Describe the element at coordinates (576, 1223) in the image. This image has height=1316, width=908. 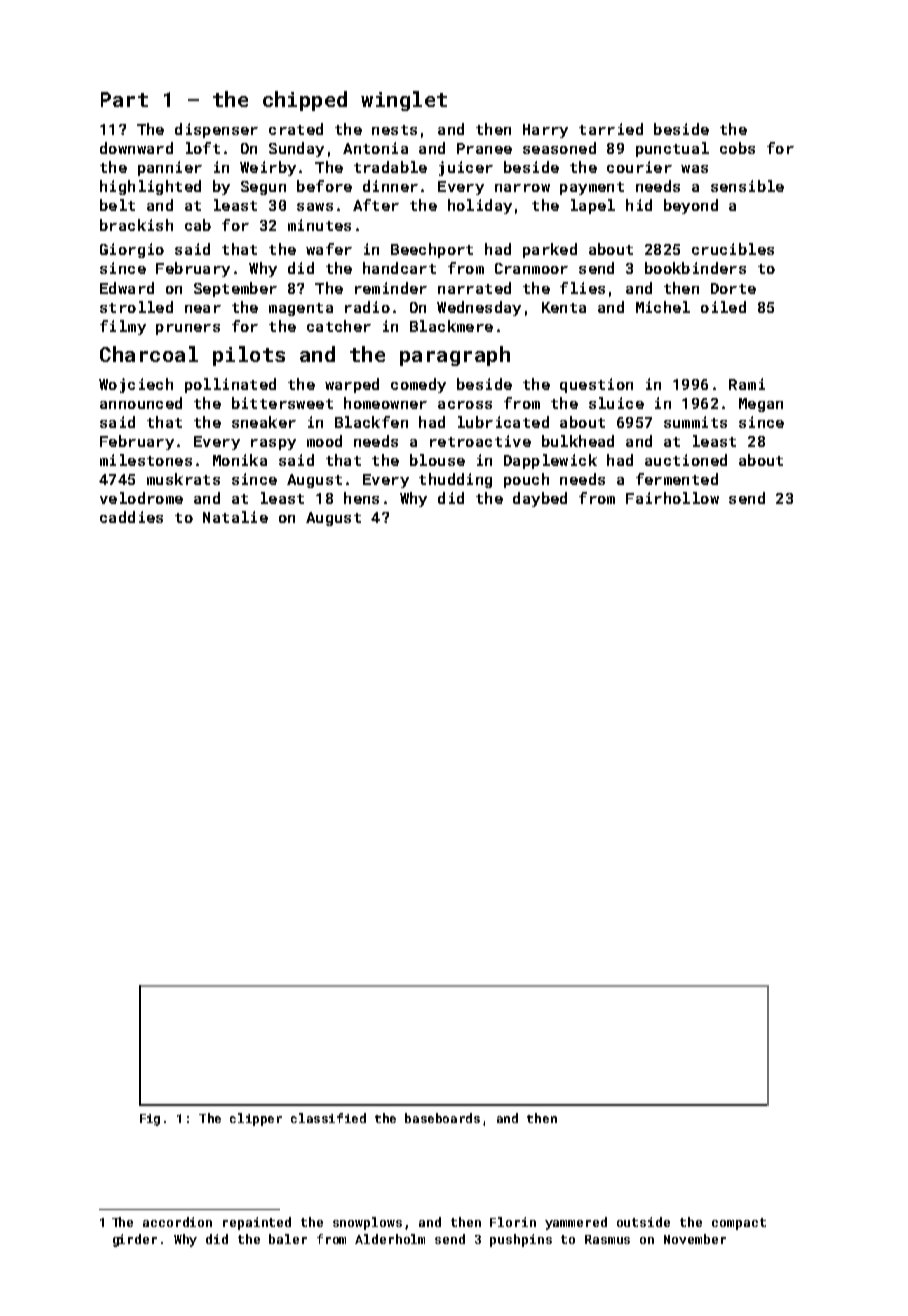
I see `yammered` at that location.
